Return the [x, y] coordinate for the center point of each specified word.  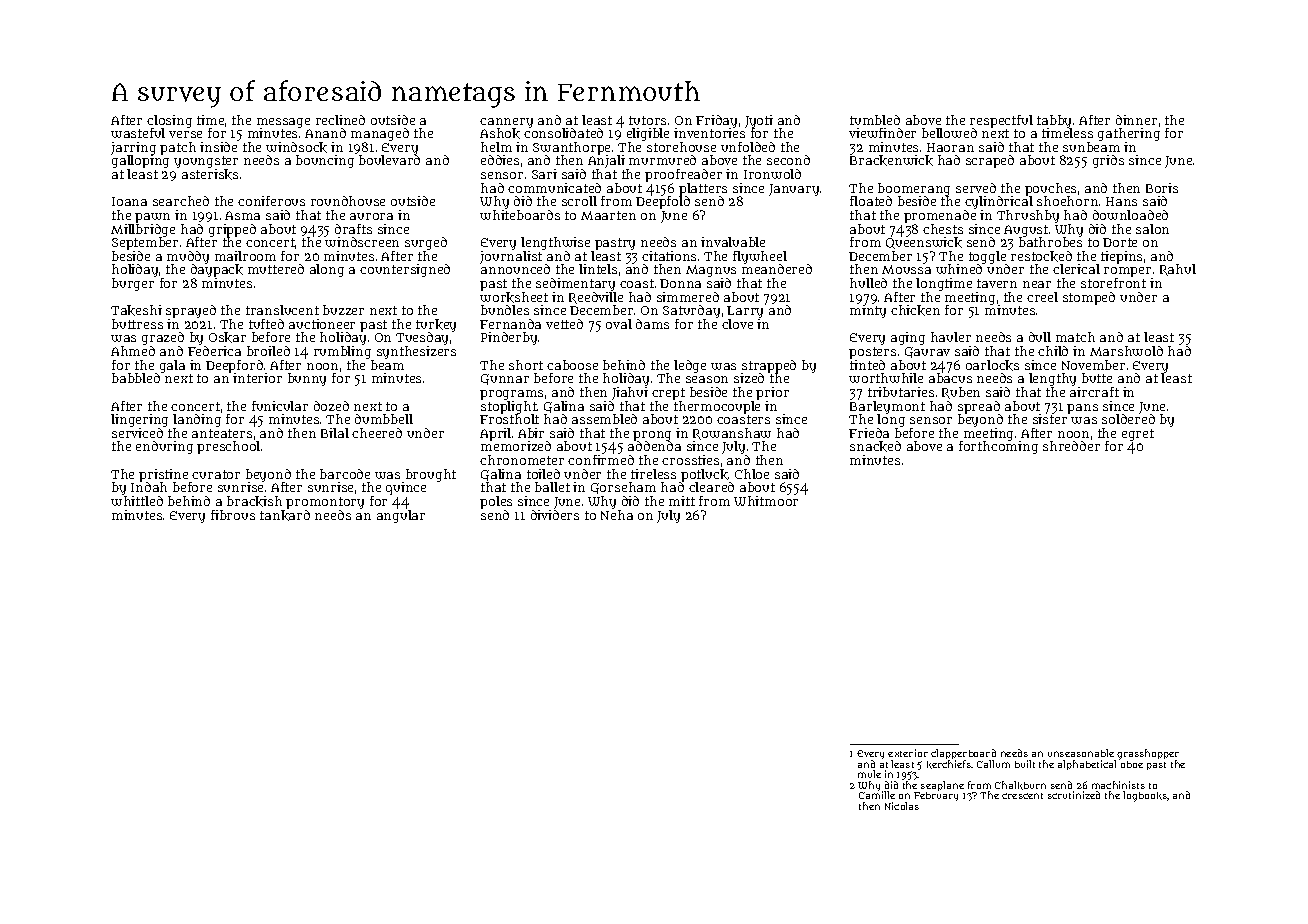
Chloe [752, 474]
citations [669, 256]
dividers [555, 515]
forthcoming [998, 448]
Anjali [606, 162]
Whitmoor [766, 501]
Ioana [129, 201]
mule [869, 774]
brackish [254, 501]
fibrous [233, 515]
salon [1152, 229]
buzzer [343, 310]
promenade [940, 216]
